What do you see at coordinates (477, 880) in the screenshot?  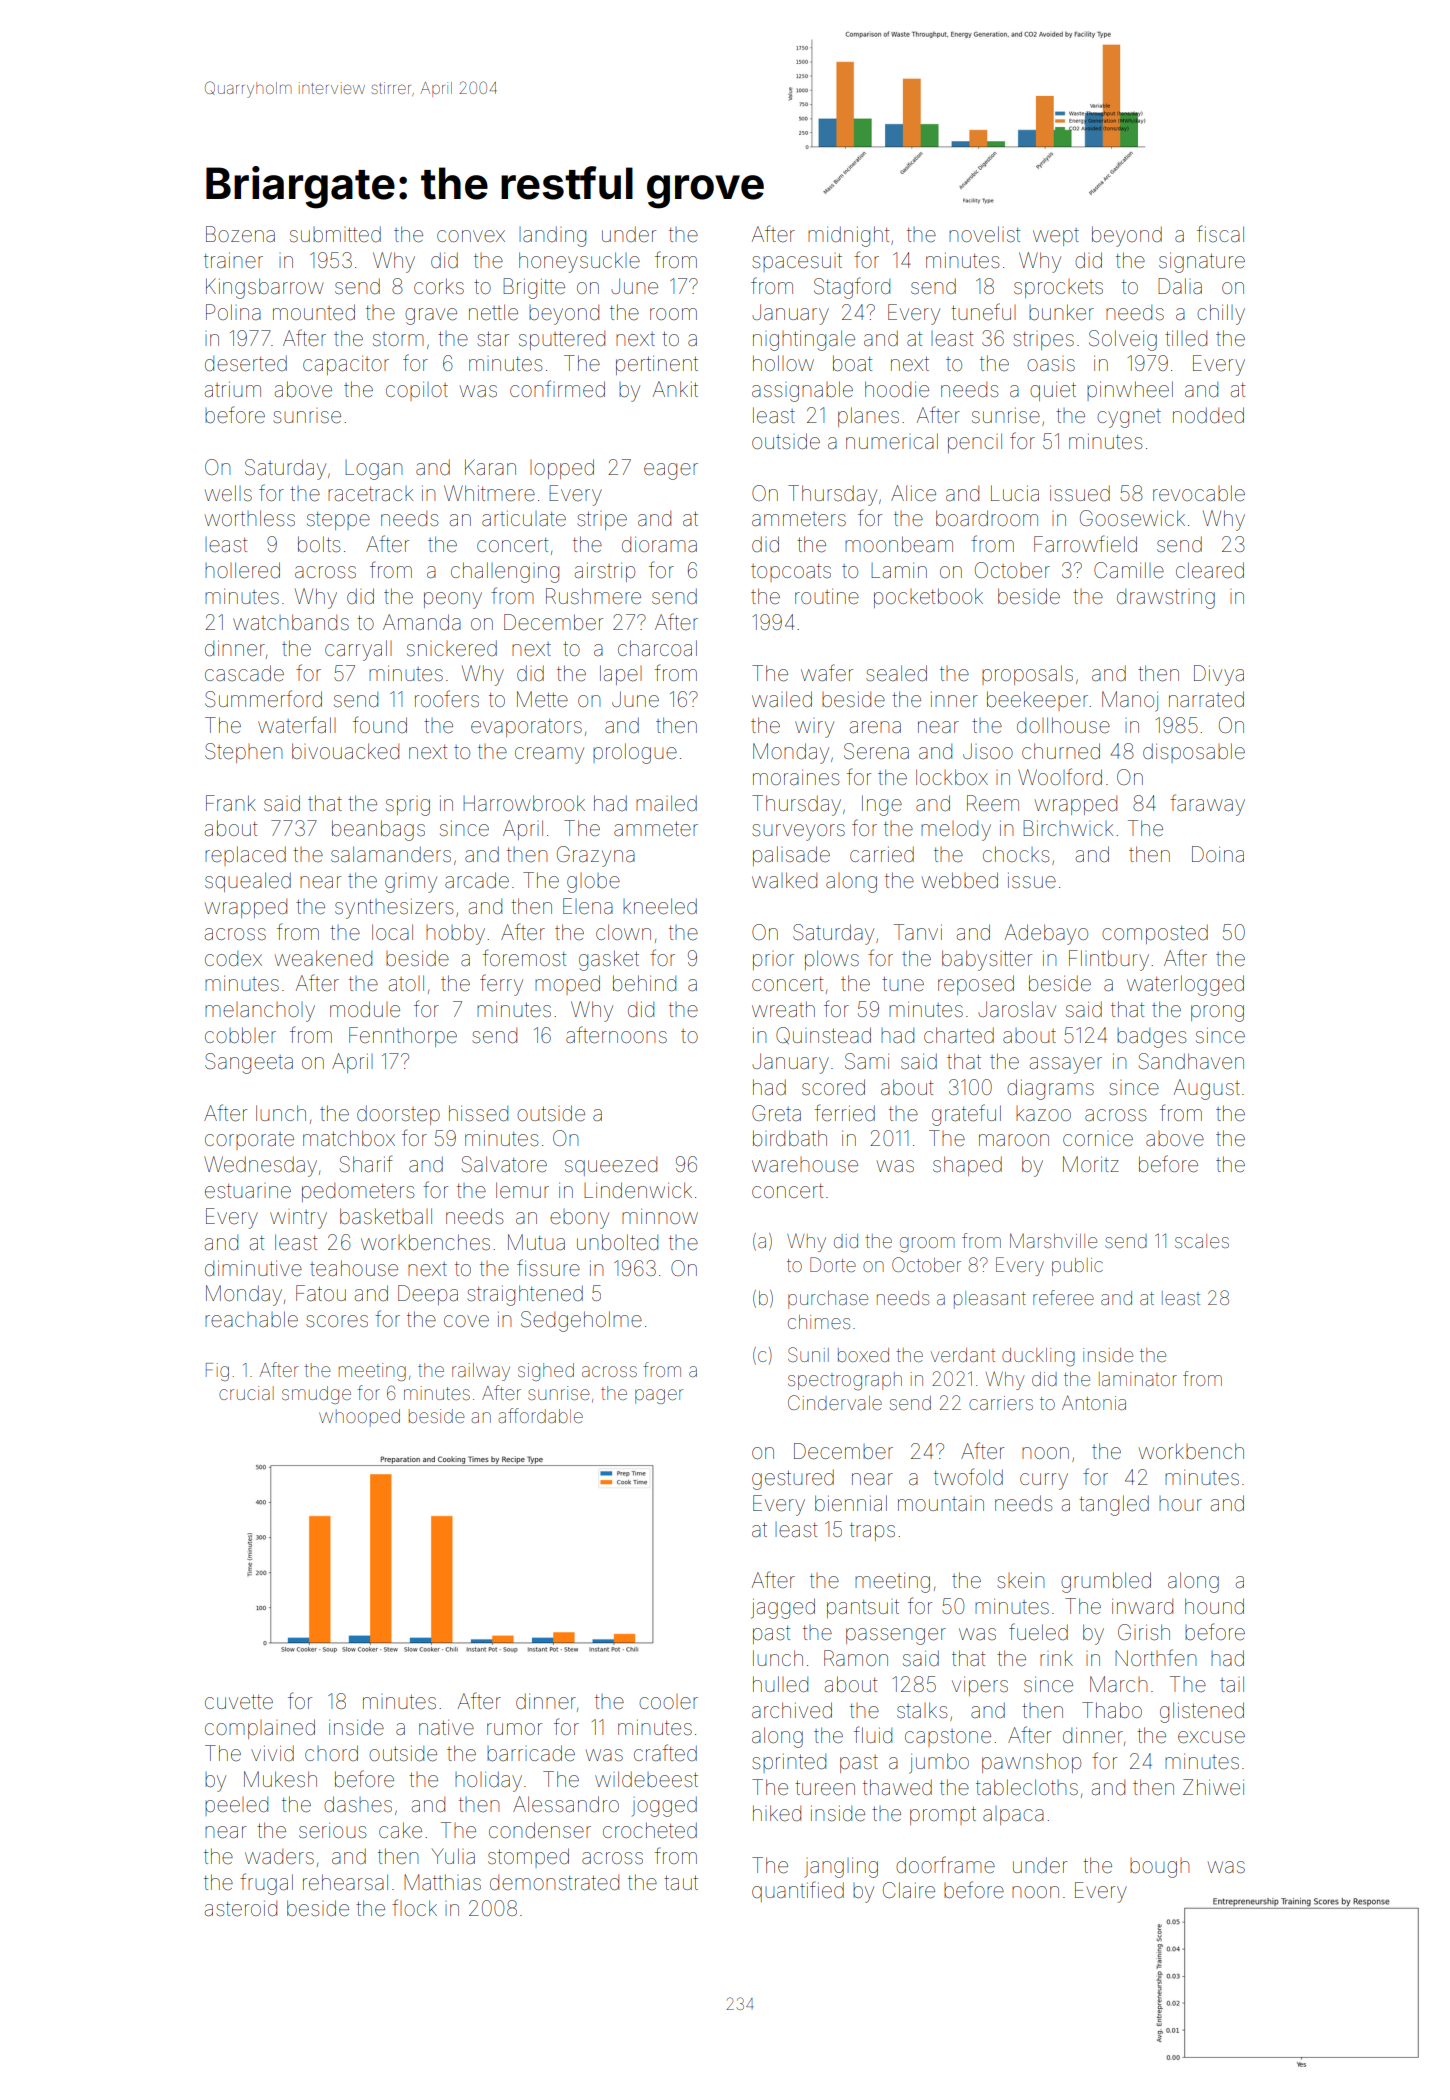 I see `arcade` at bounding box center [477, 880].
